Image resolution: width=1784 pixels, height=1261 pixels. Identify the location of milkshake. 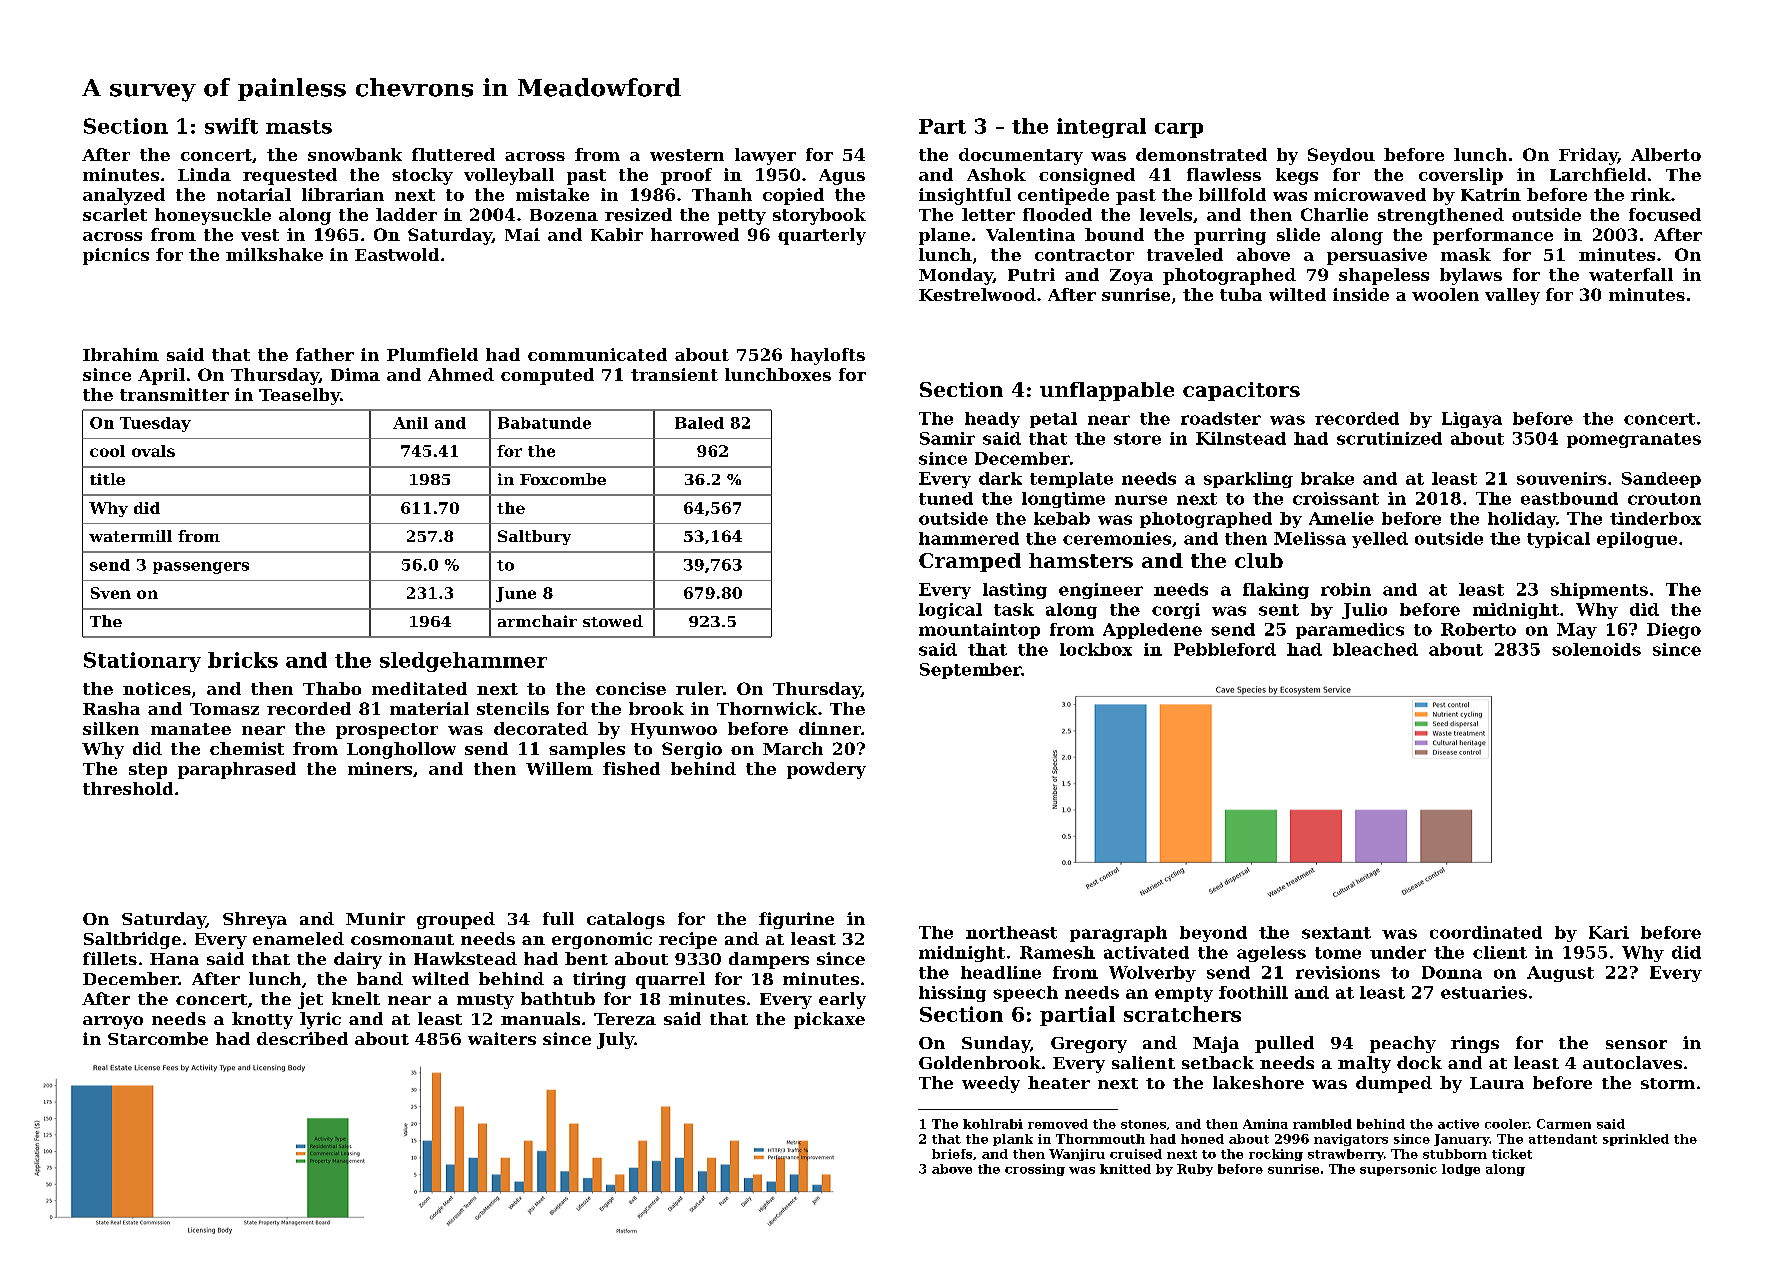
(274, 254).
